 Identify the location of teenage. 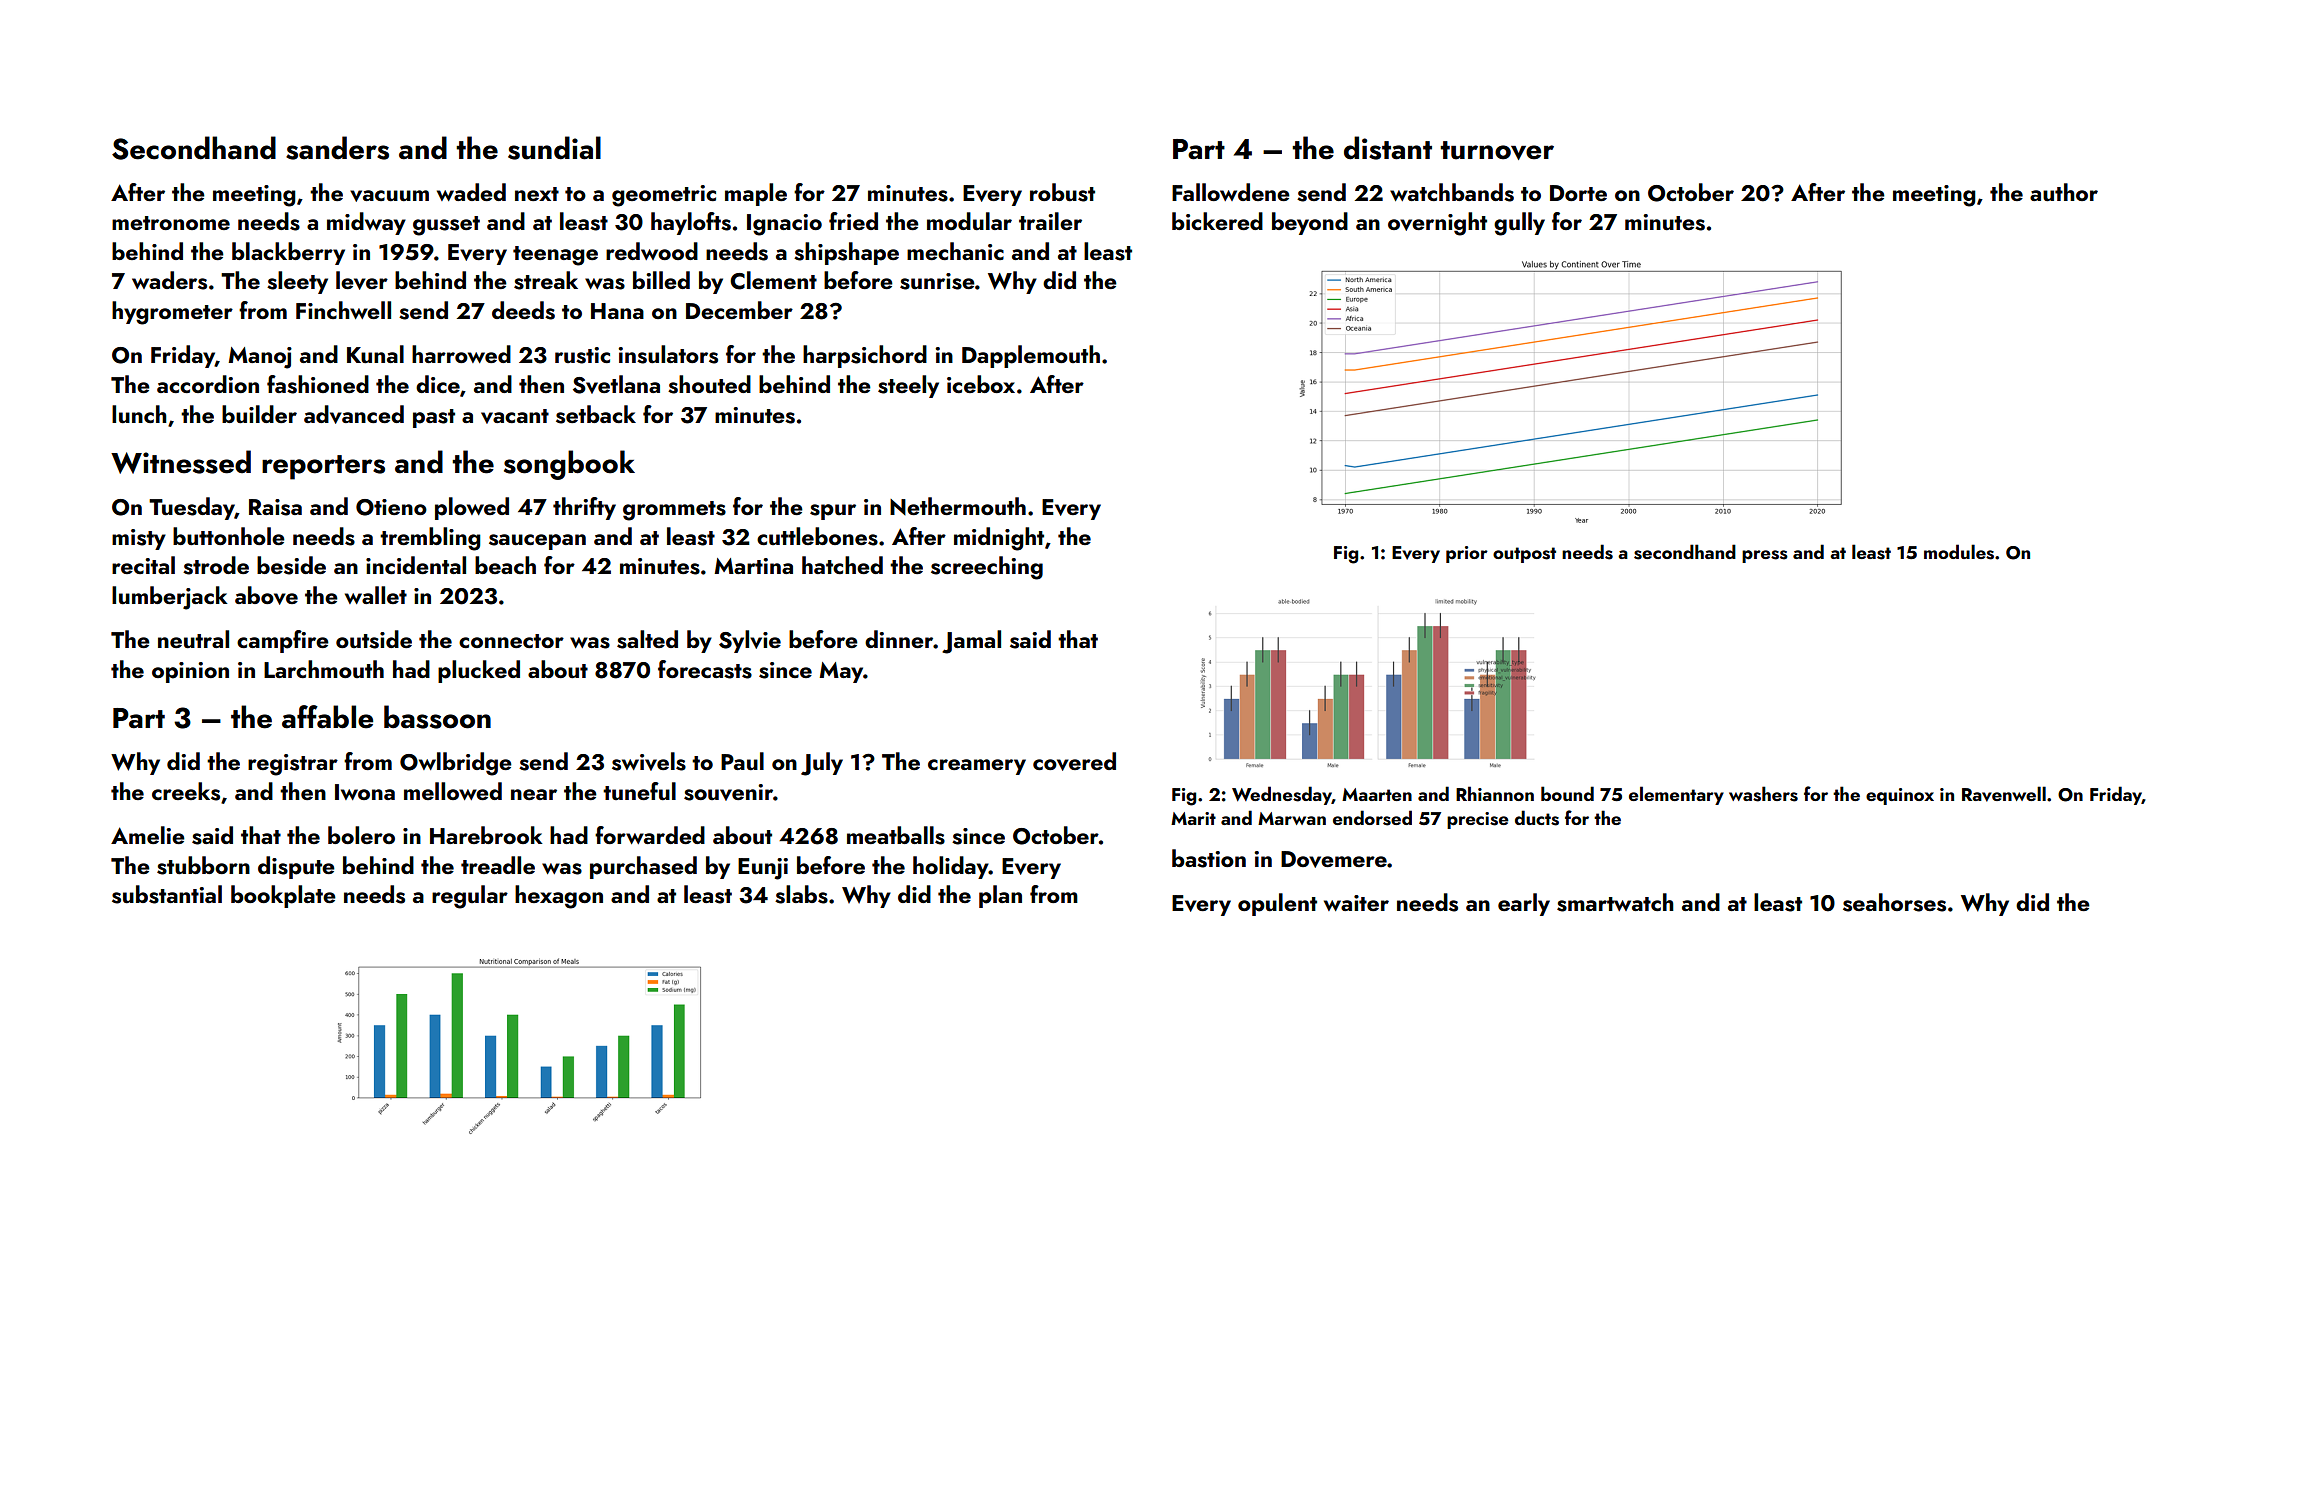
(555, 256).
